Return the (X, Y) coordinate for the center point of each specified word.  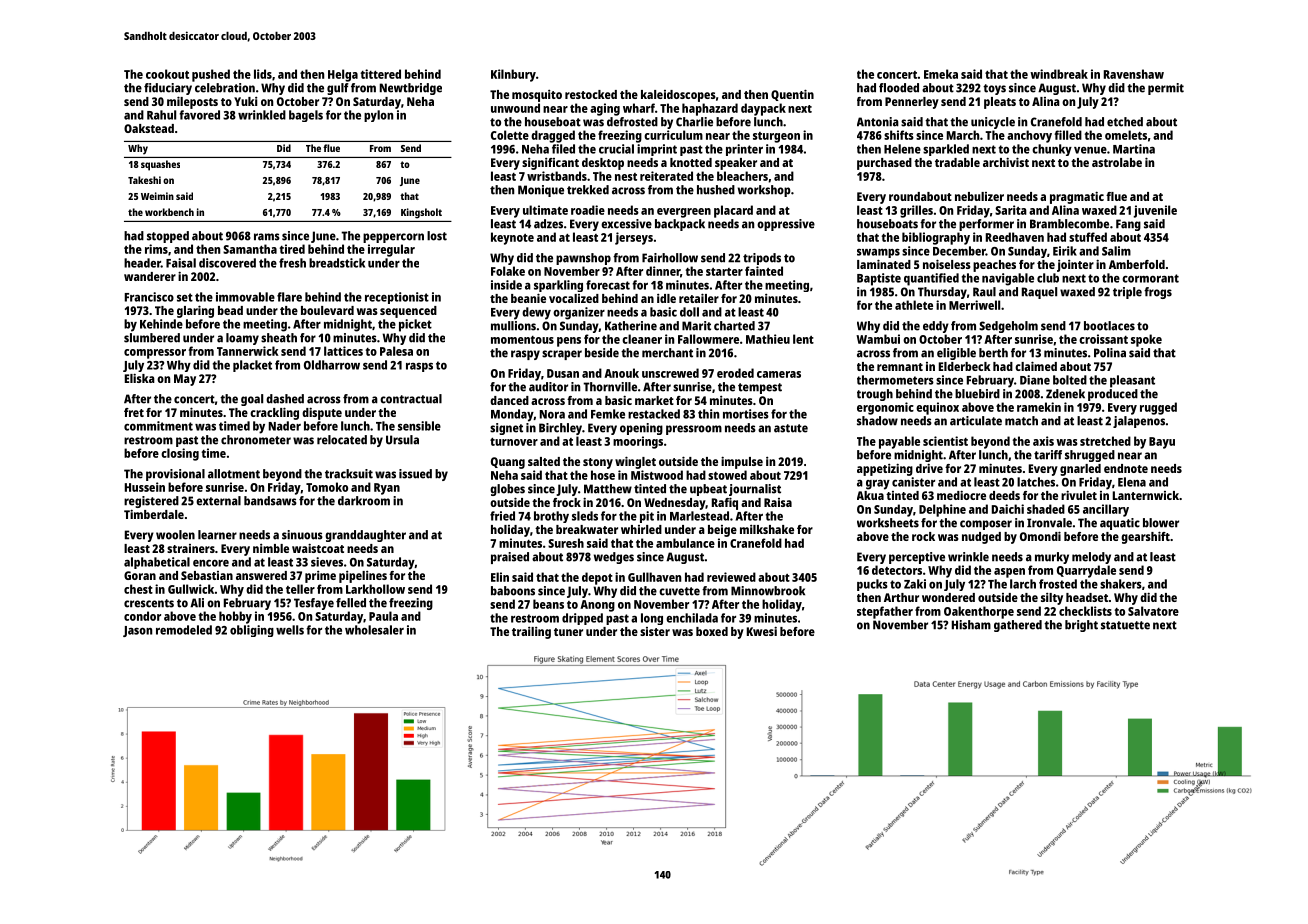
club (1048, 278)
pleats (1000, 103)
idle (666, 298)
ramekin (1039, 407)
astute (791, 428)
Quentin (792, 95)
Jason (137, 631)
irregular (391, 250)
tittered (380, 74)
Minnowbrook (768, 591)
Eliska (140, 378)
